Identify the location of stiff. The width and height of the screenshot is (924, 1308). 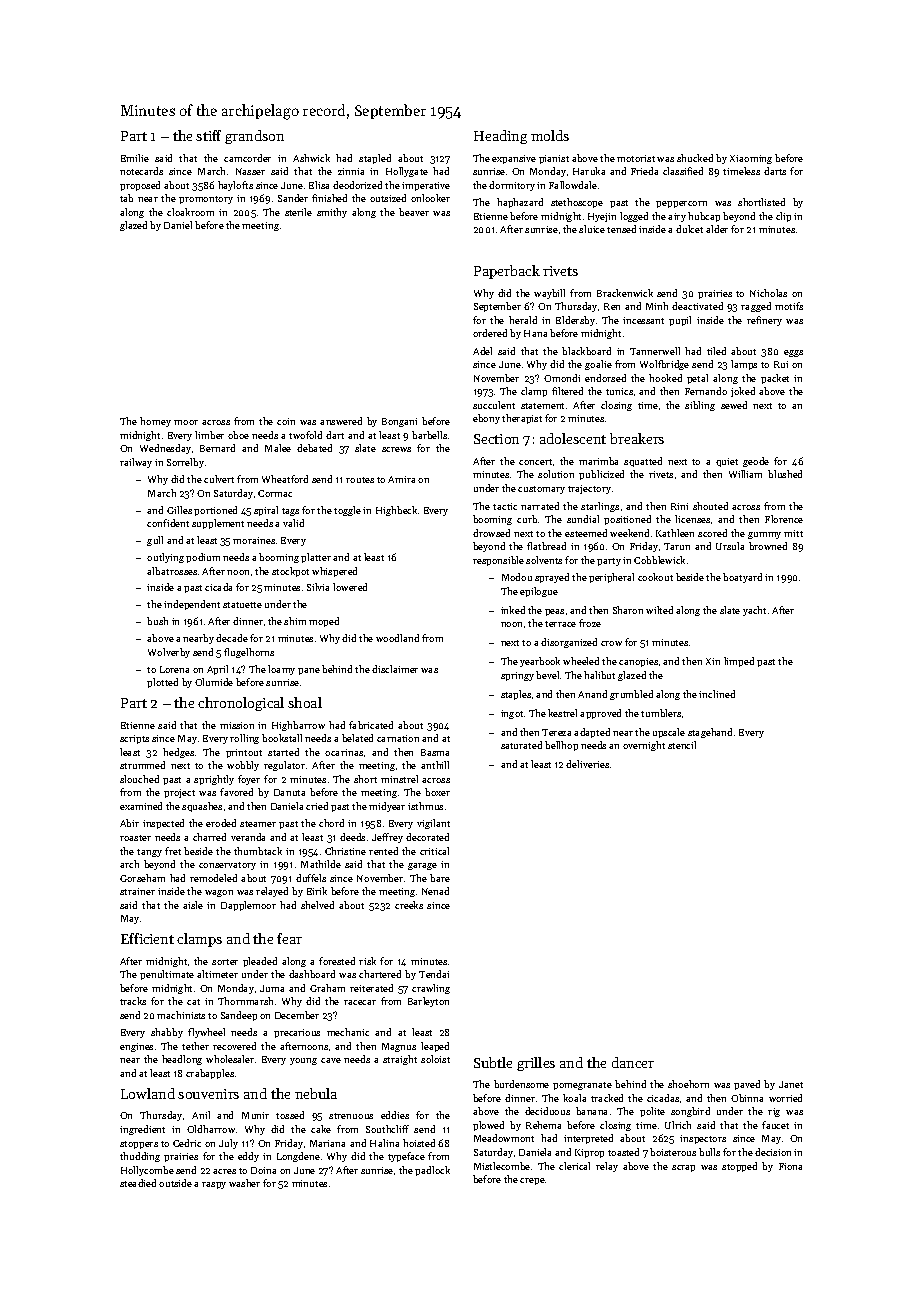
(208, 135).
